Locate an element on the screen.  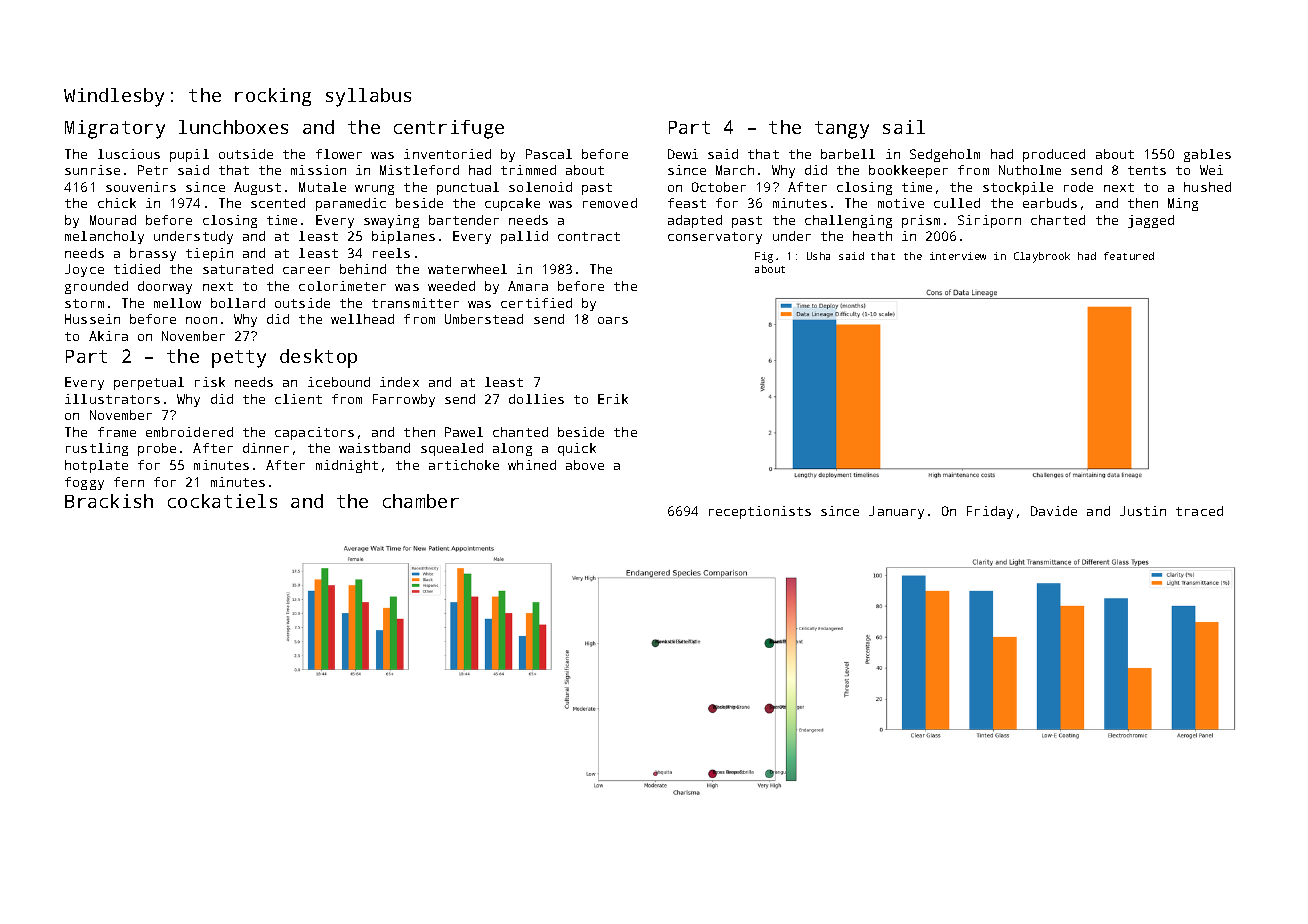
centrifuge is located at coordinates (449, 129).
